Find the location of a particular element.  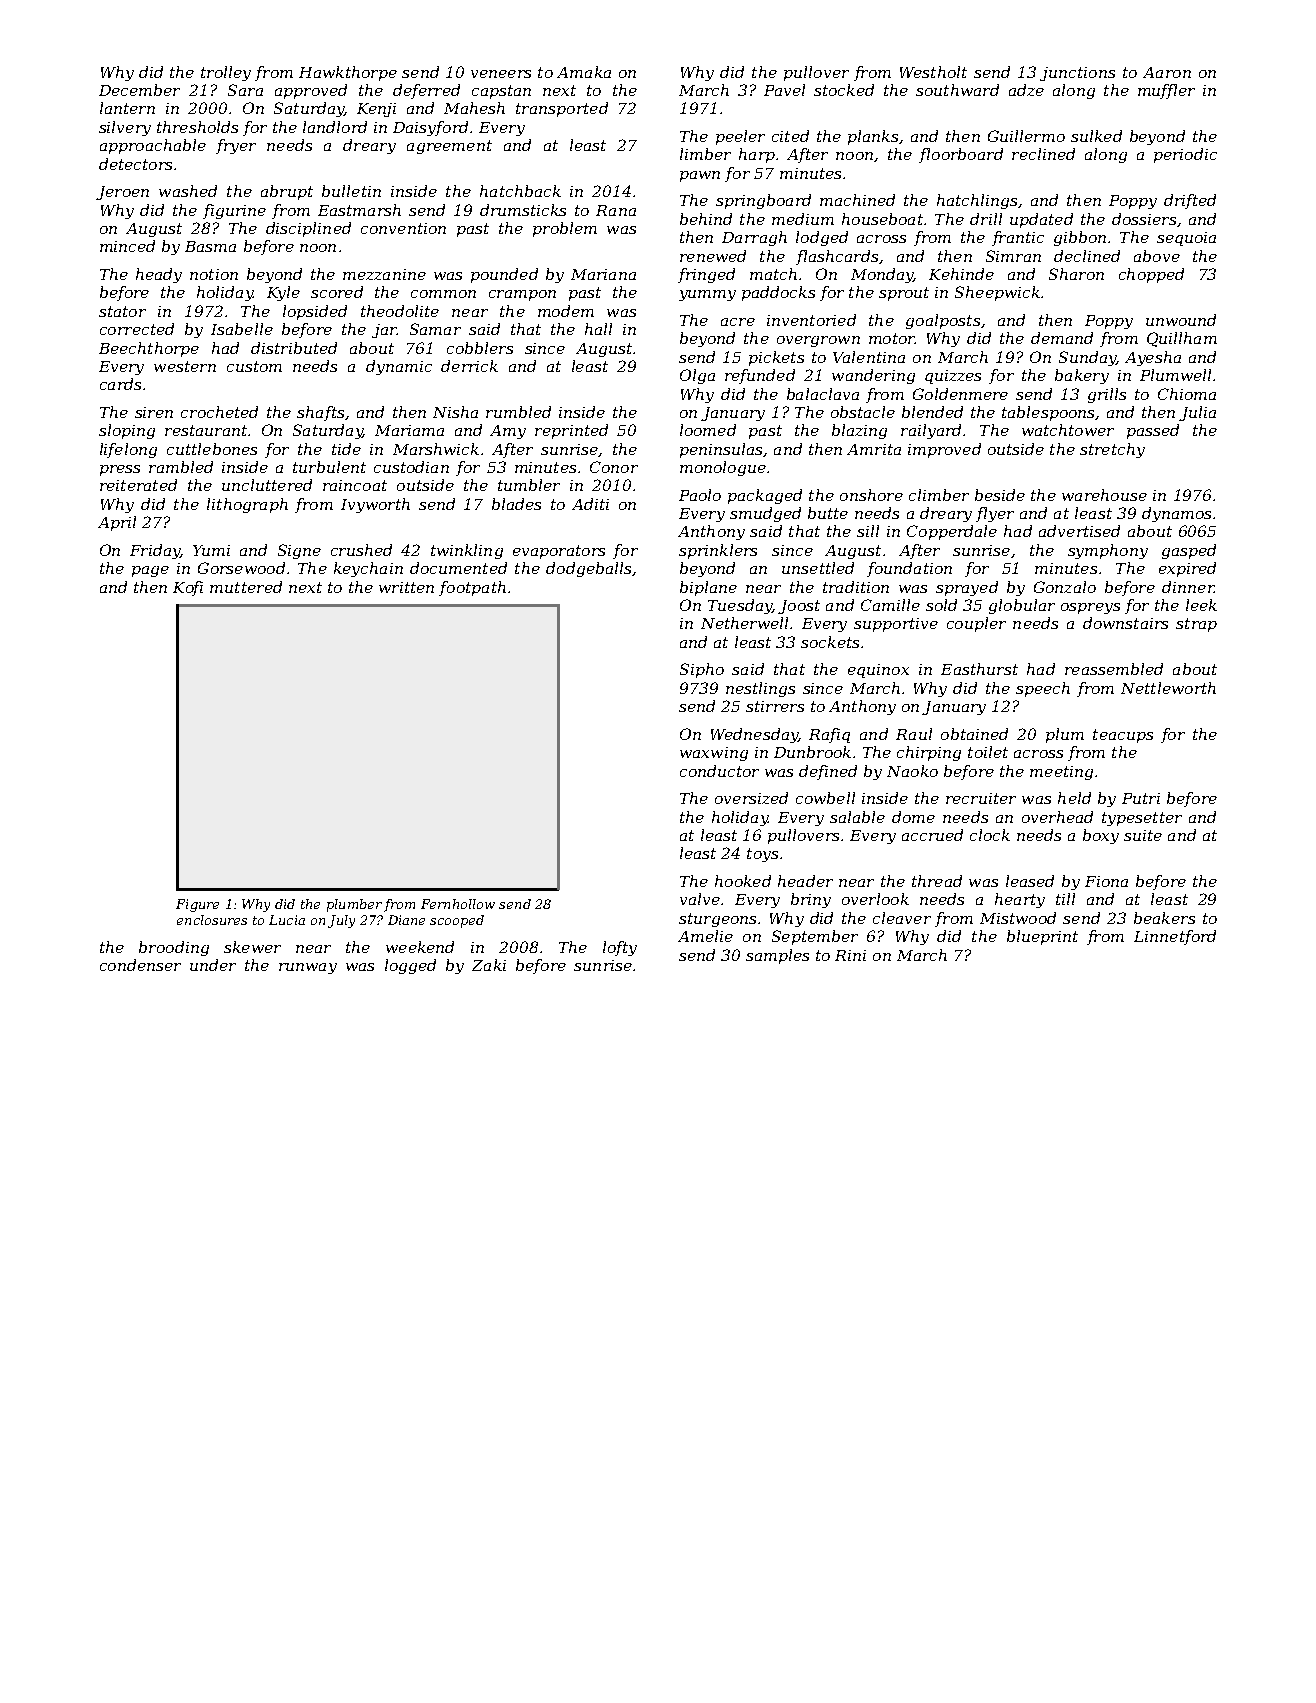

evaporators is located at coordinates (559, 552).
